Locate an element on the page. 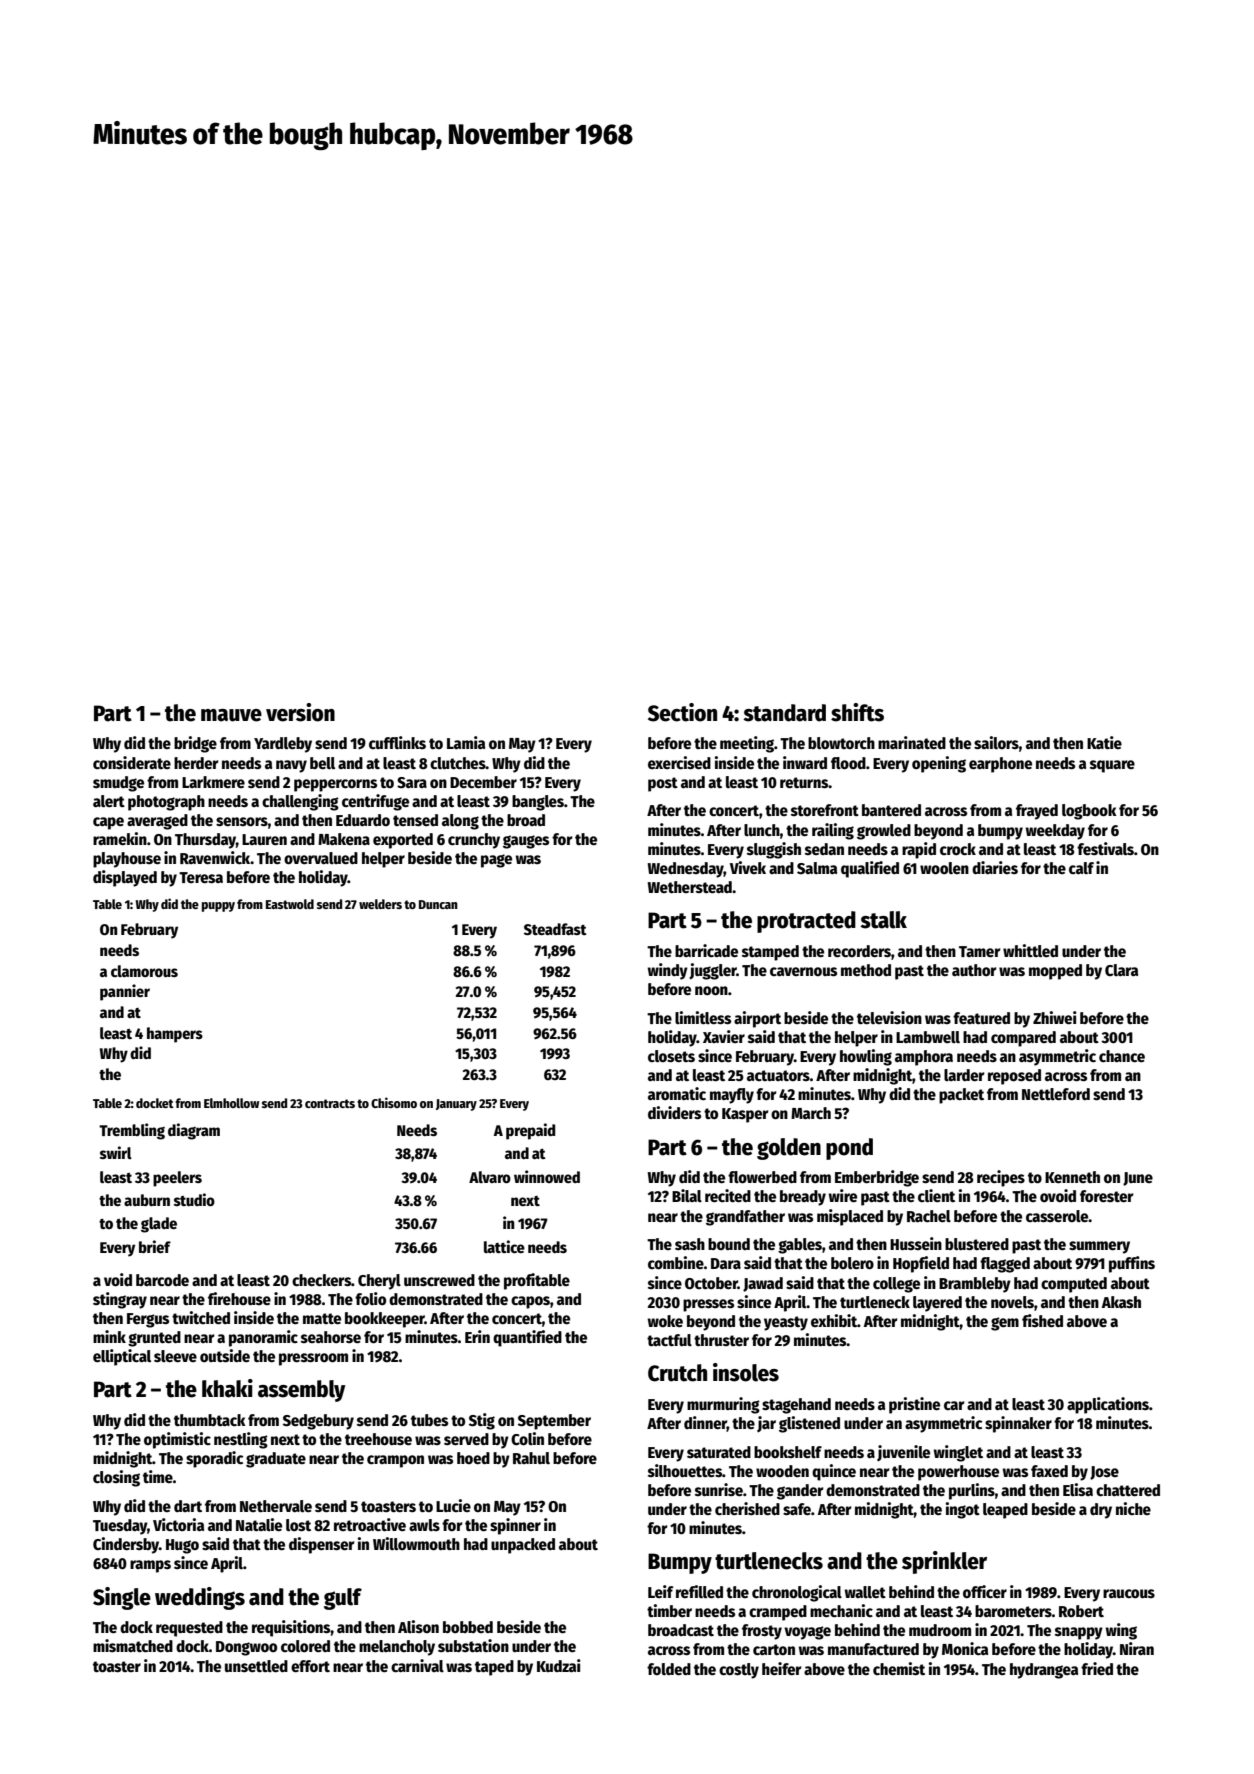 The image size is (1254, 1774). chance is located at coordinates (1122, 1056).
